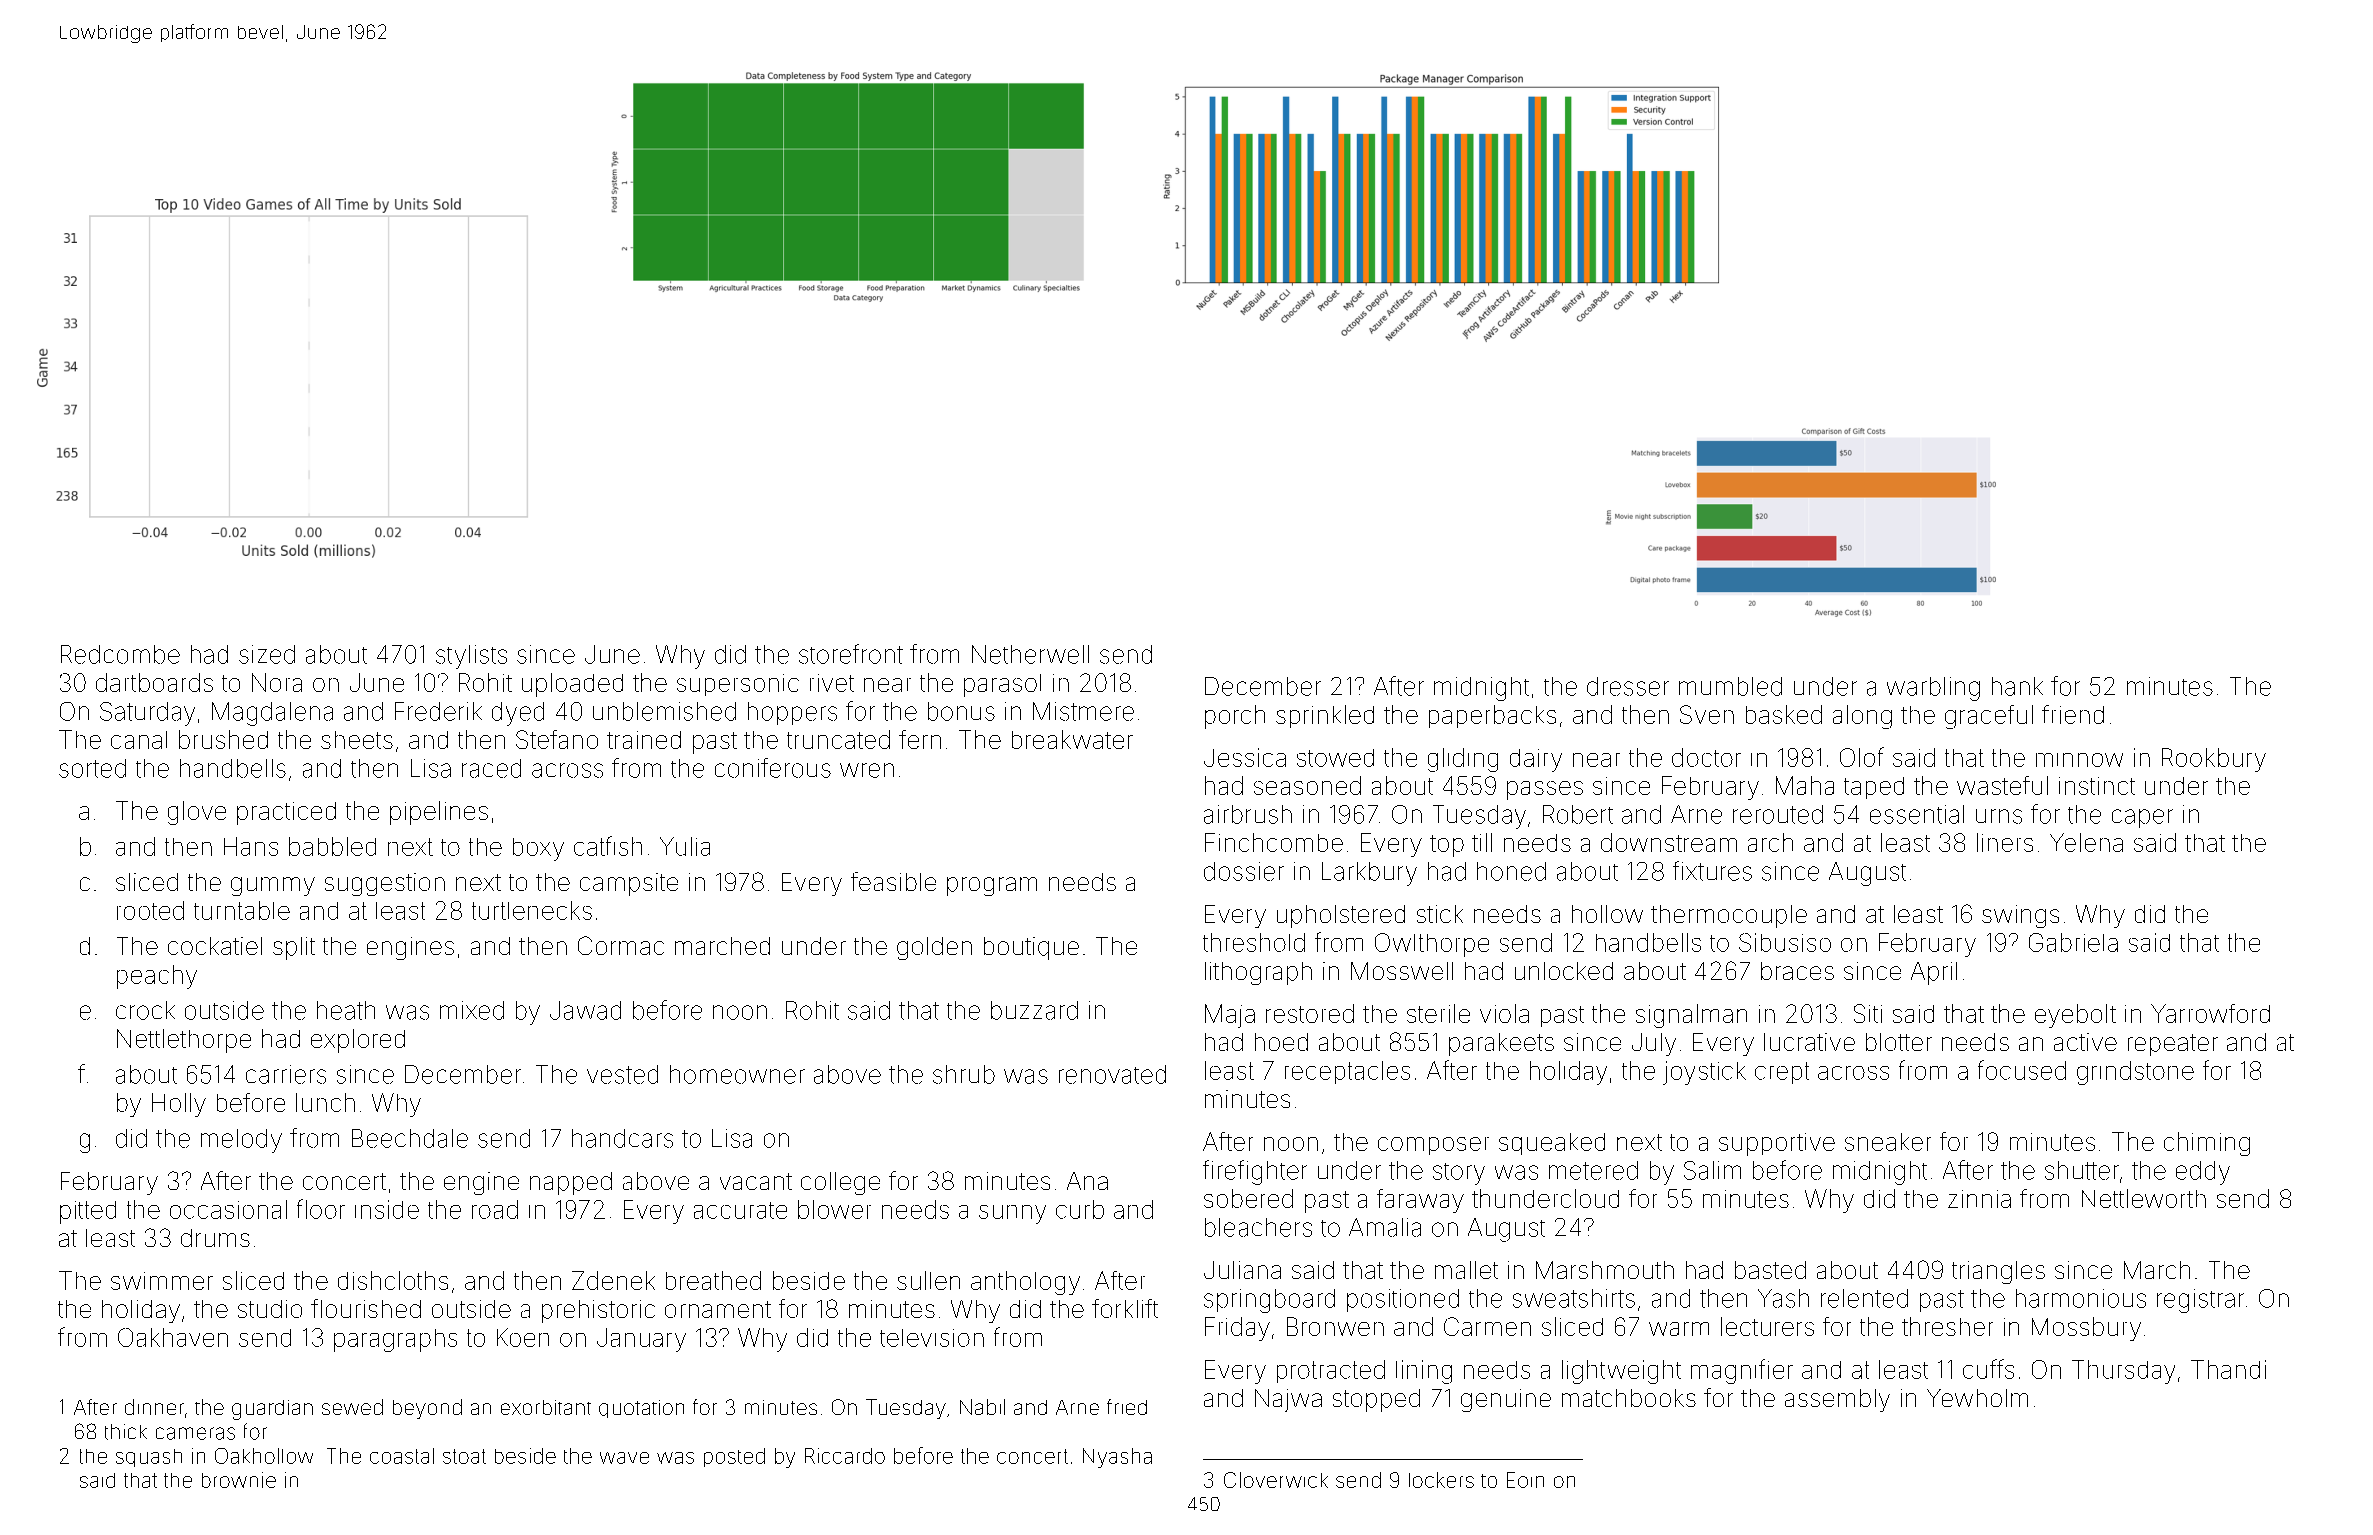  I want to click on Salim, so click(1712, 1170).
